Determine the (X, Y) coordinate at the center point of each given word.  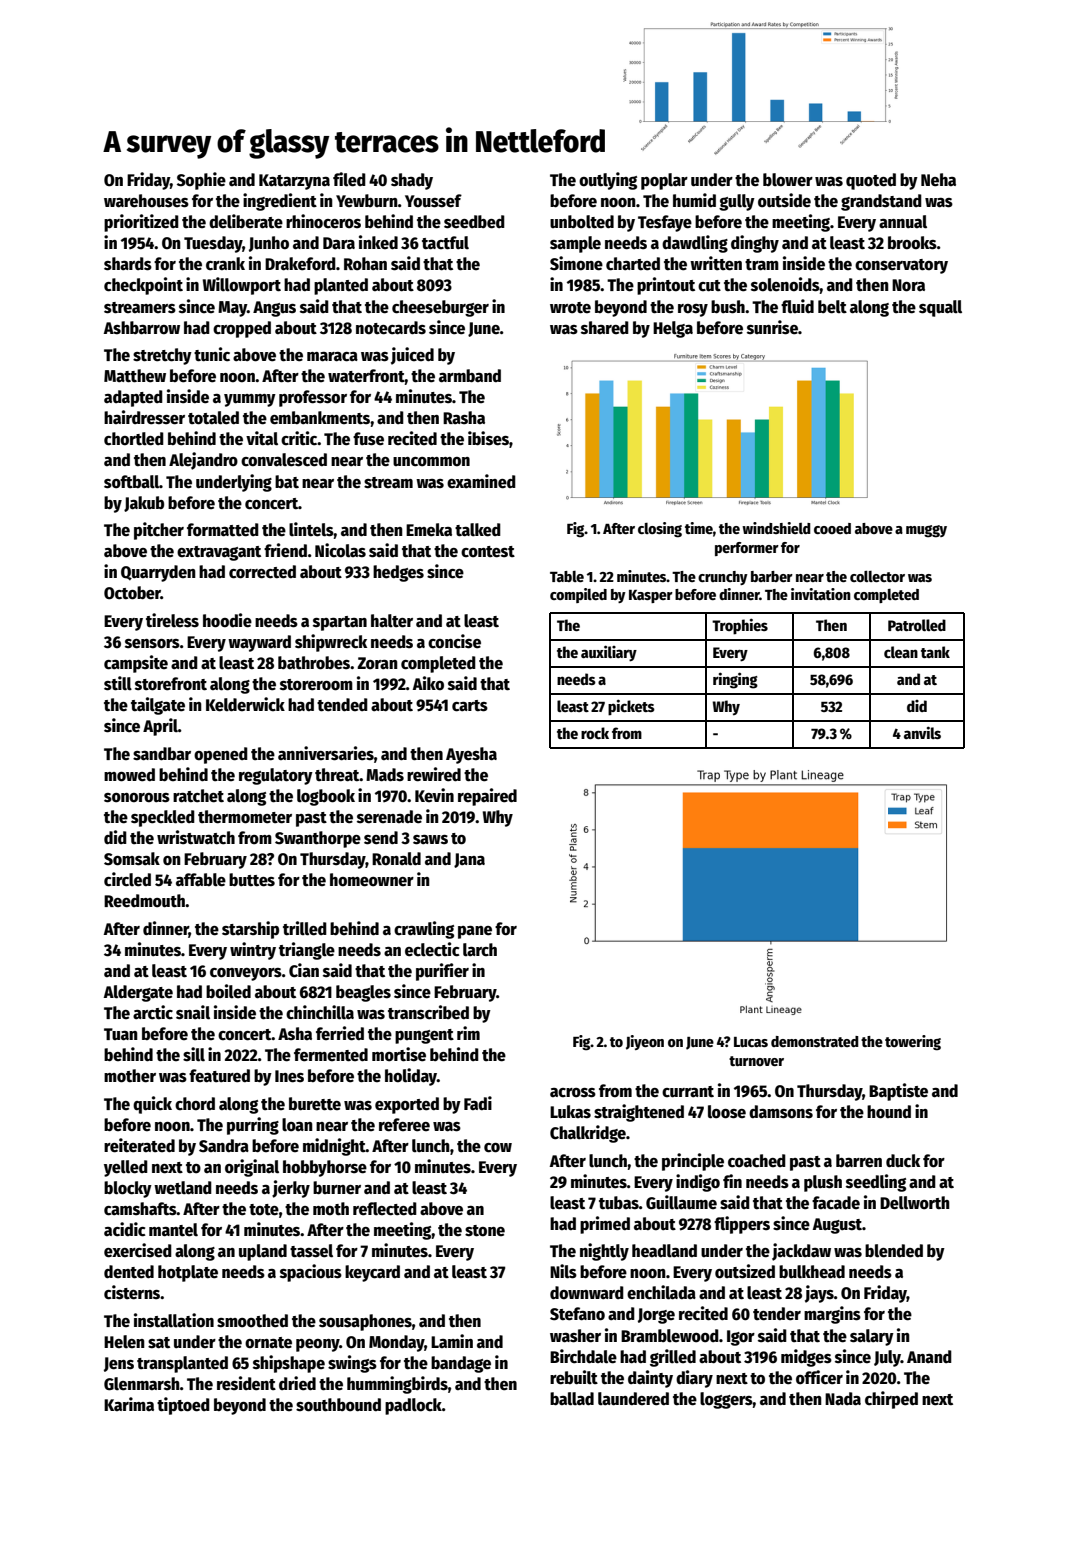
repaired (487, 797)
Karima (129, 1404)
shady (412, 181)
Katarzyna (294, 182)
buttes (252, 880)
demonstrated (815, 1041)
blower (788, 180)
